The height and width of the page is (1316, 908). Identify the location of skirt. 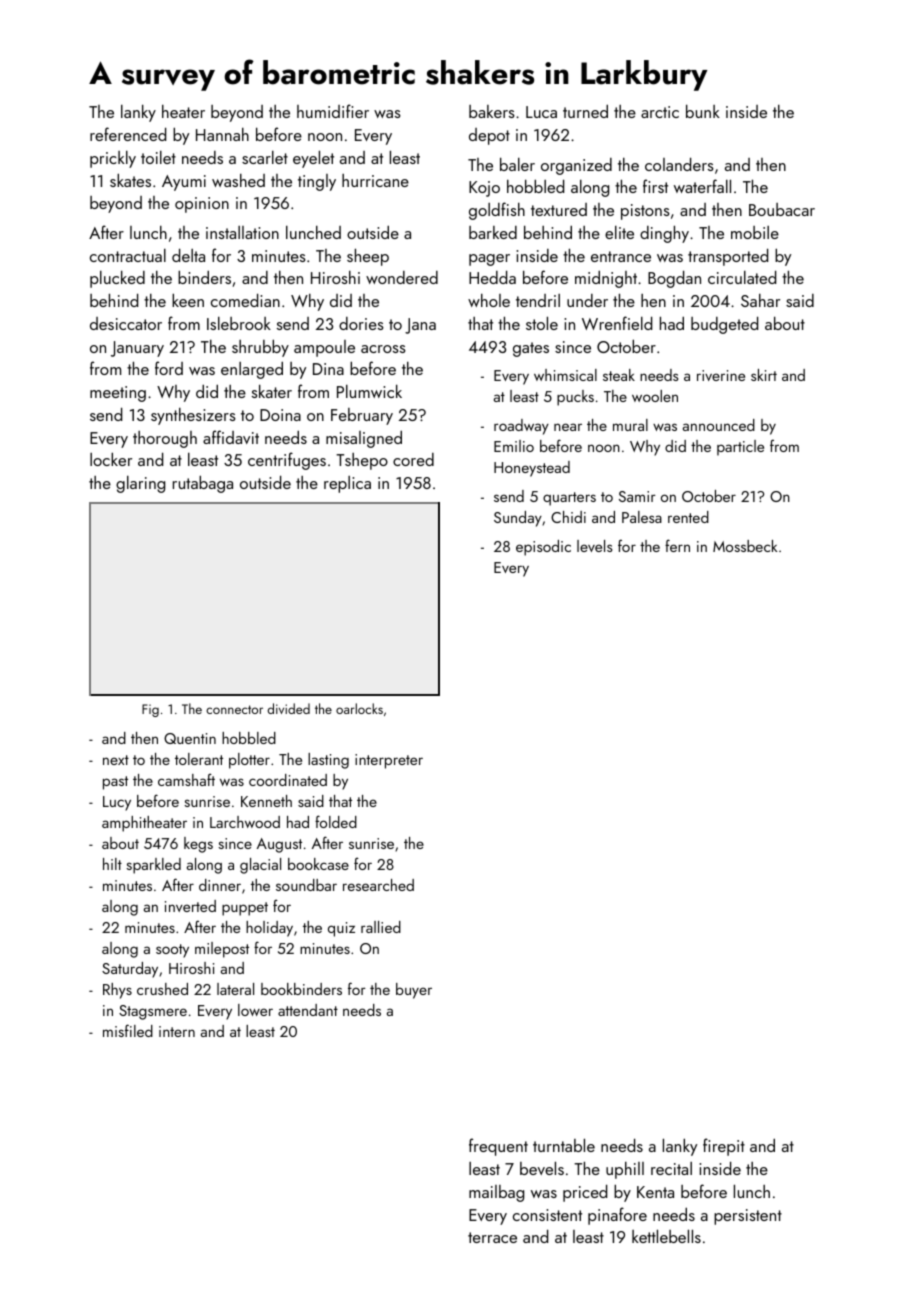
(764, 375).
